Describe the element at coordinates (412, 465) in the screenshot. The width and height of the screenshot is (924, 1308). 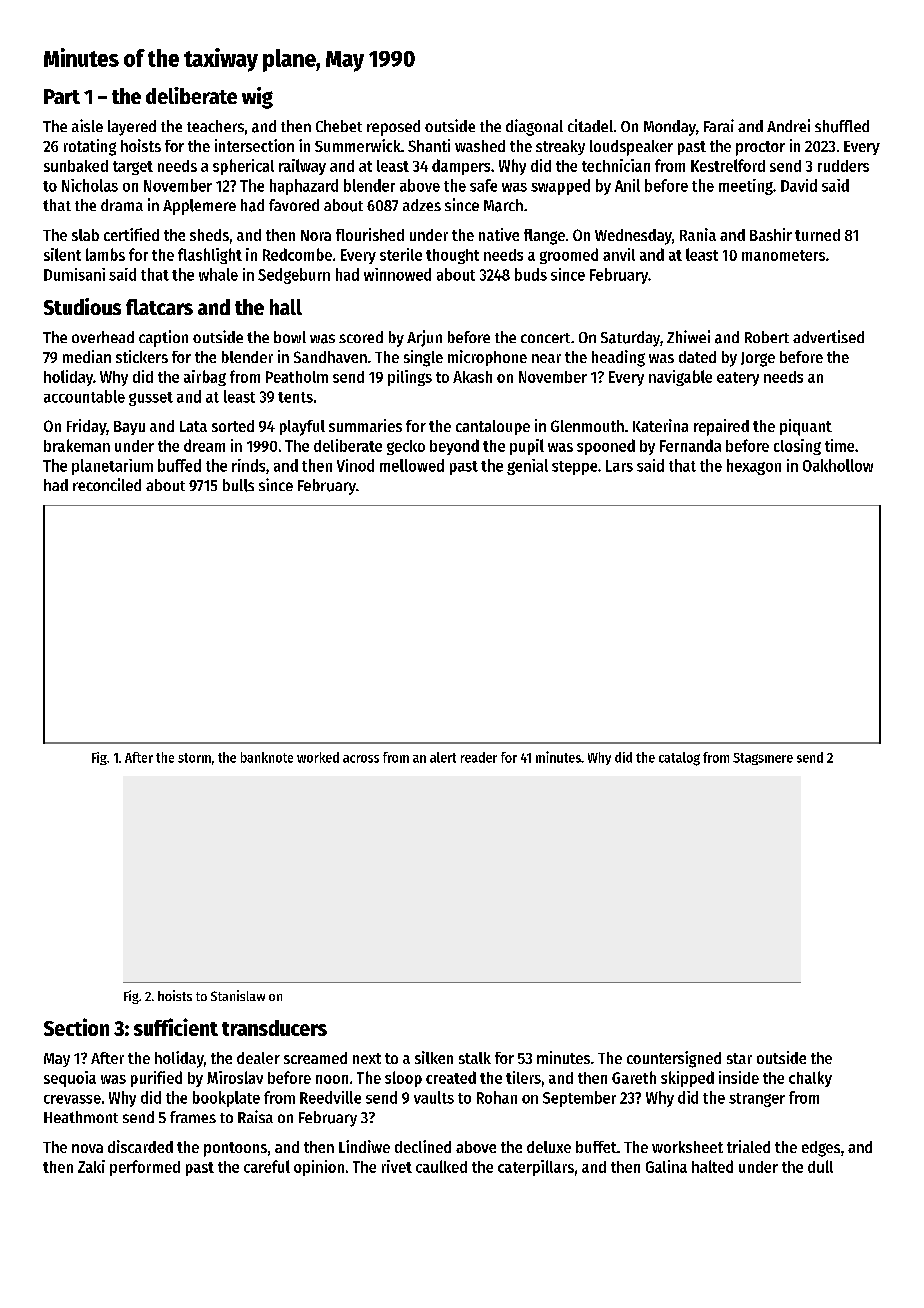
I see `mellowed` at that location.
